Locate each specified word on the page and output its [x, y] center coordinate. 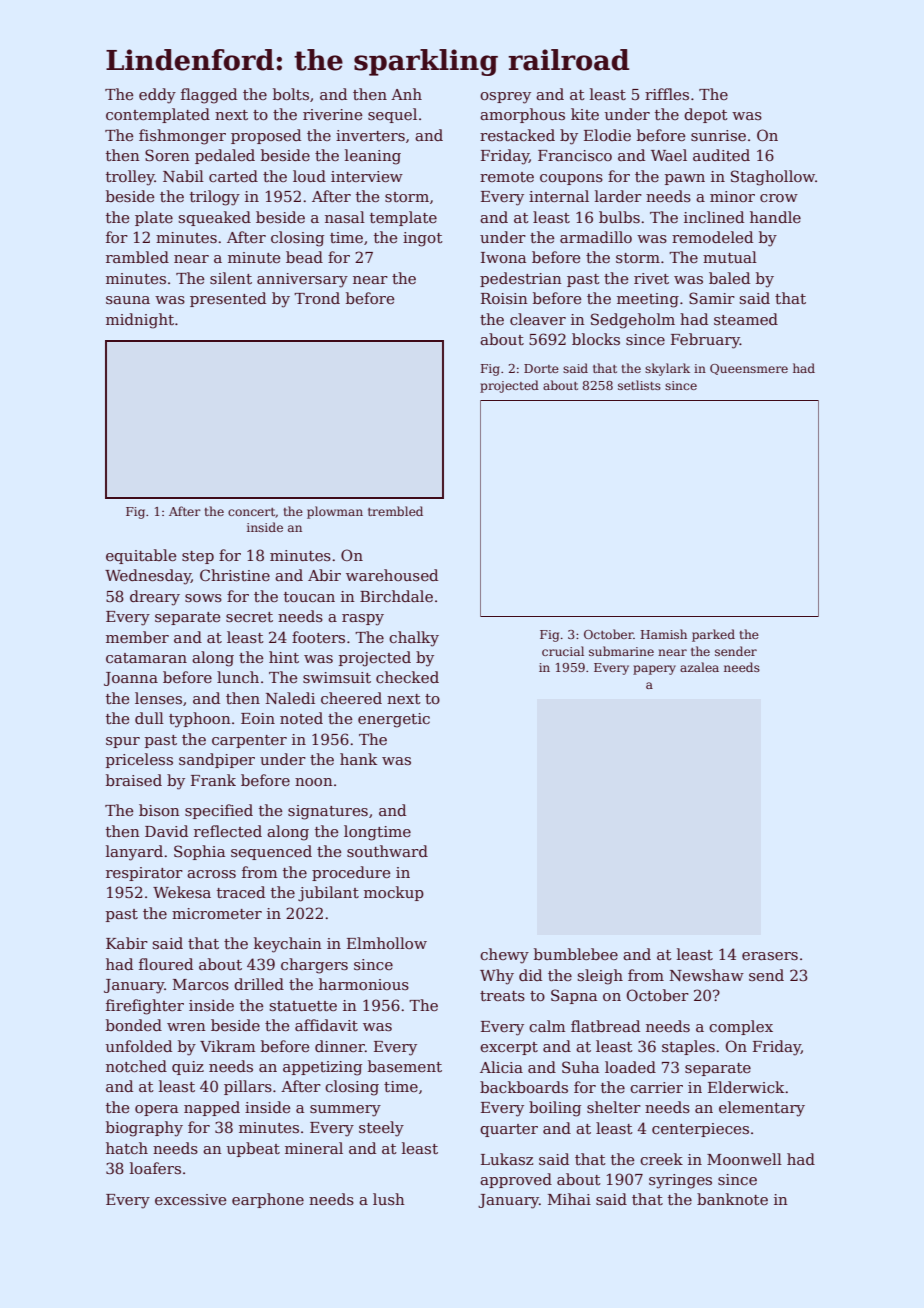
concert [251, 512]
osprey [505, 98]
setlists [639, 385]
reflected [228, 831]
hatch [127, 1148]
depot [706, 115]
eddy [157, 96]
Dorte [541, 368]
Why [497, 977]
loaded [630, 1067]
